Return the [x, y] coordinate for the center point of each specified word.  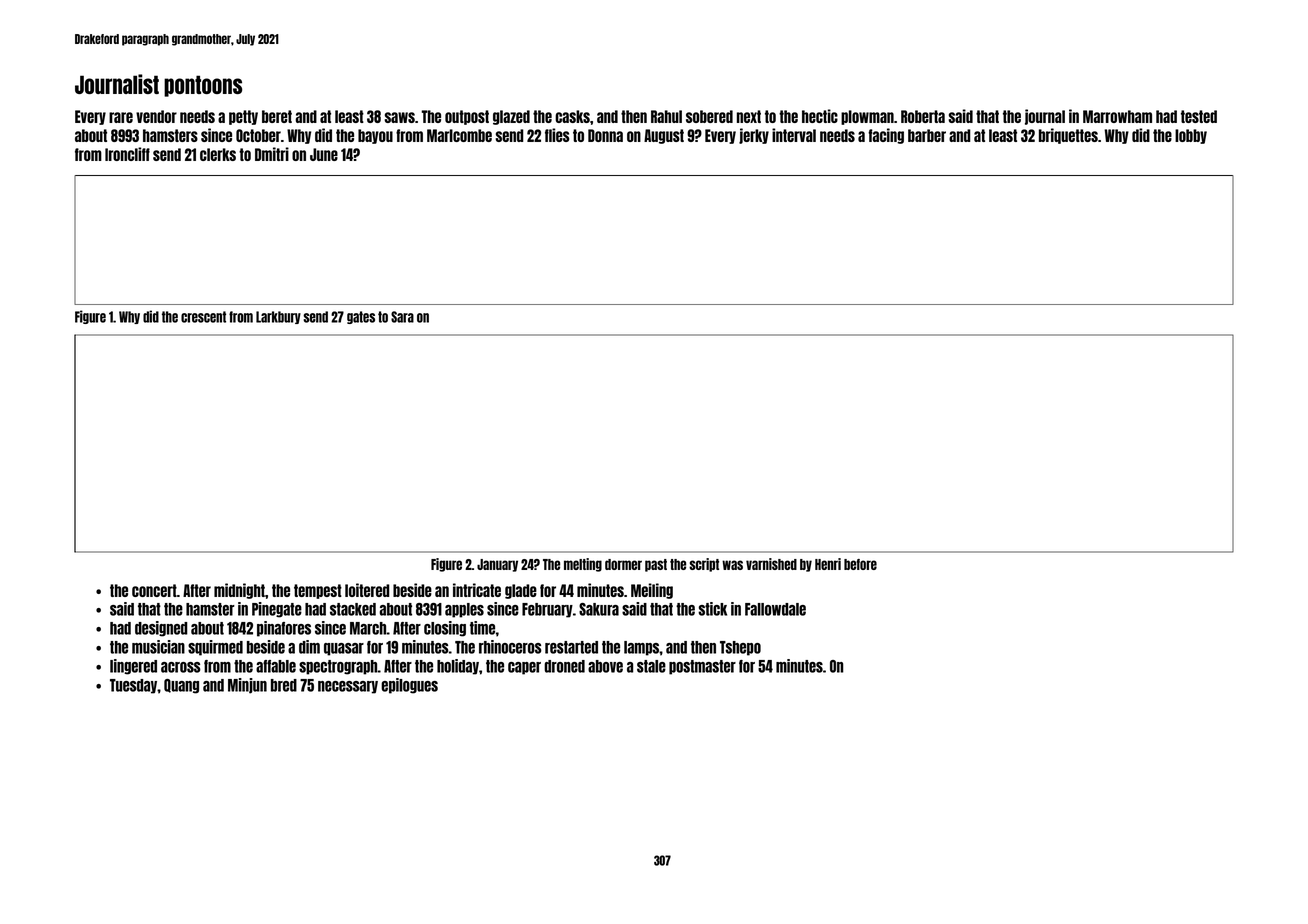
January [497, 565]
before [860, 564]
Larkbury [278, 317]
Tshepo [740, 648]
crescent [203, 317]
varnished [771, 564]
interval [794, 135]
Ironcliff [127, 154]
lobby [1191, 136]
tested [1199, 116]
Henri [828, 564]
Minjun [247, 686]
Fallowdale [775, 609]
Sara [402, 317]
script [704, 565]
